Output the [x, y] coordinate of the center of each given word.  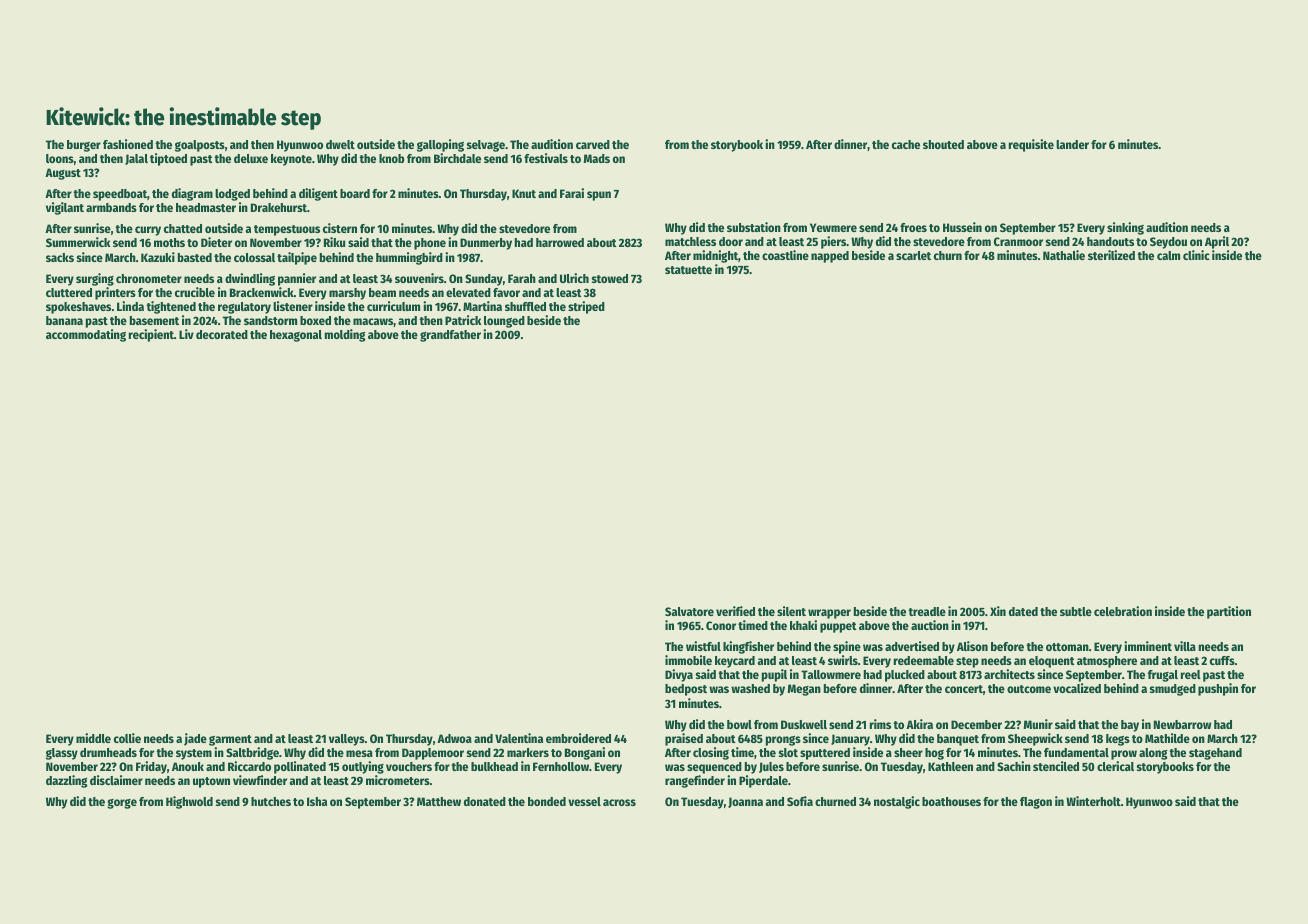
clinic [1196, 255]
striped [586, 307]
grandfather [450, 336]
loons [60, 158]
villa [1185, 646]
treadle [927, 611]
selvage [486, 146]
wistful [703, 646]
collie [127, 738]
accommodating [86, 335]
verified [735, 611]
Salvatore [689, 611]
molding [345, 335]
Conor [721, 625]
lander [1072, 144]
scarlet [913, 255]
